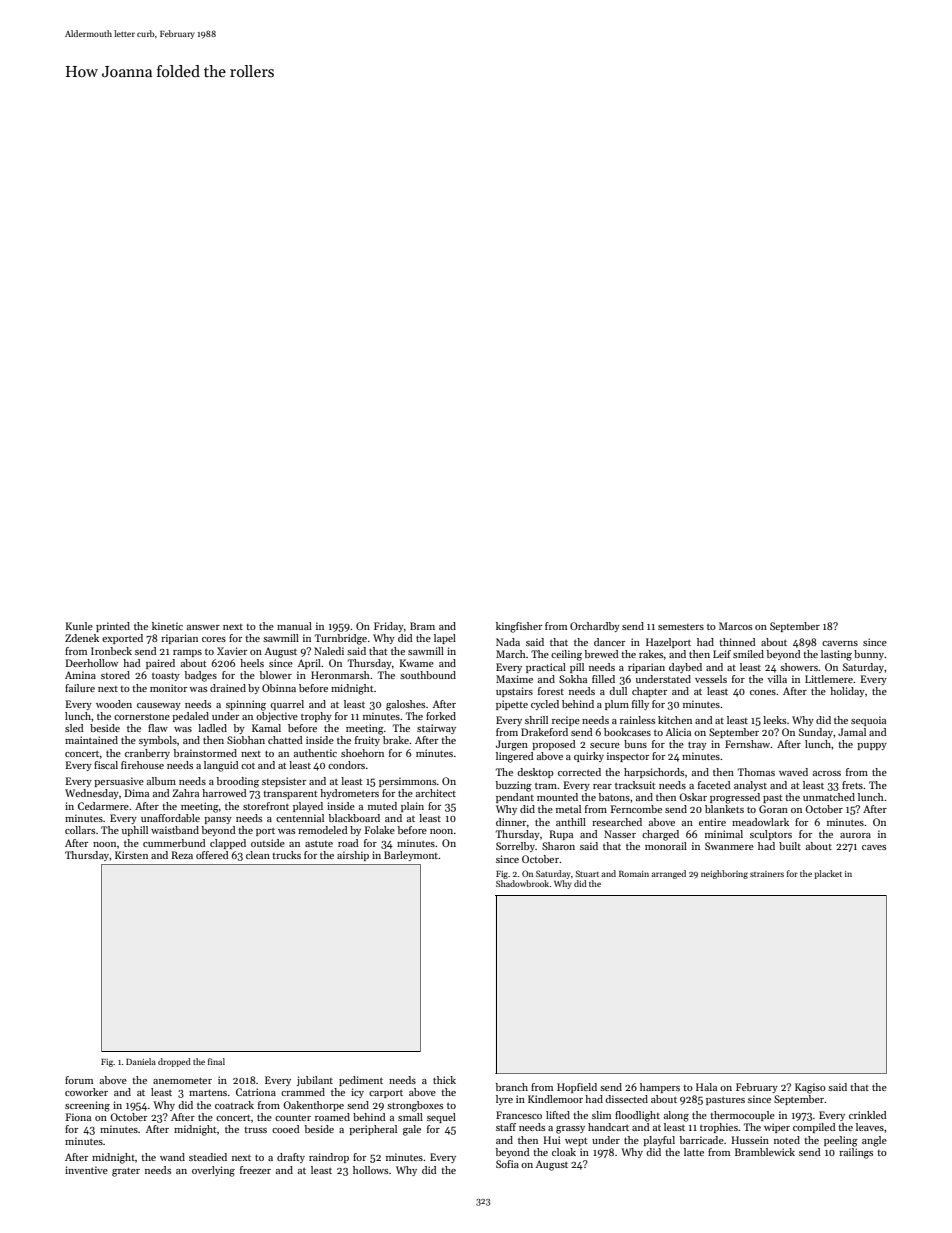 Image resolution: width=952 pixels, height=1233 pixels. Describe the element at coordinates (411, 856) in the screenshot. I see `Barleymont` at that location.
